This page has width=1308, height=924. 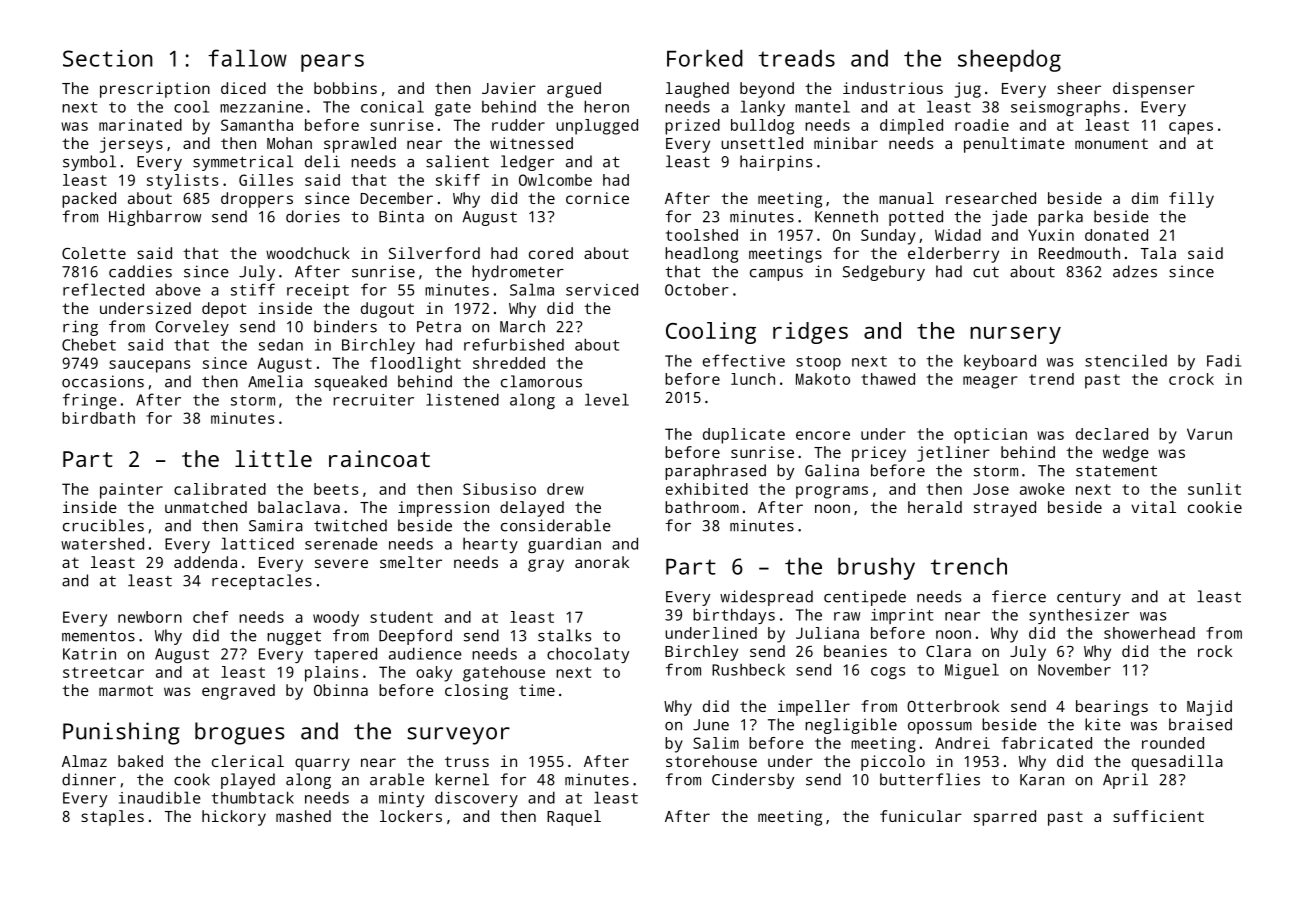 I want to click on exhibited, so click(x=707, y=489).
